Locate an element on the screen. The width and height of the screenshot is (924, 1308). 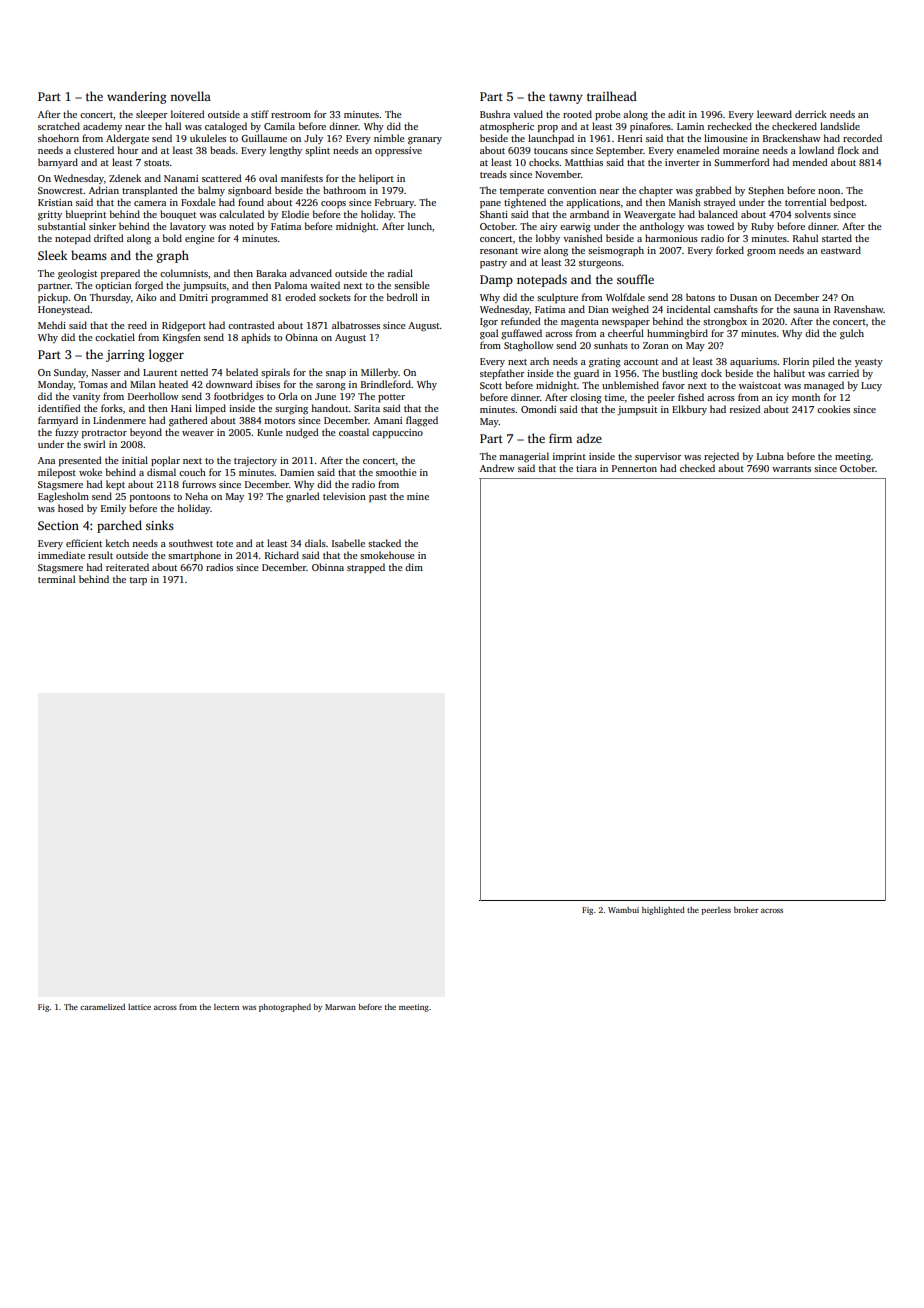
ketch is located at coordinates (117, 543).
